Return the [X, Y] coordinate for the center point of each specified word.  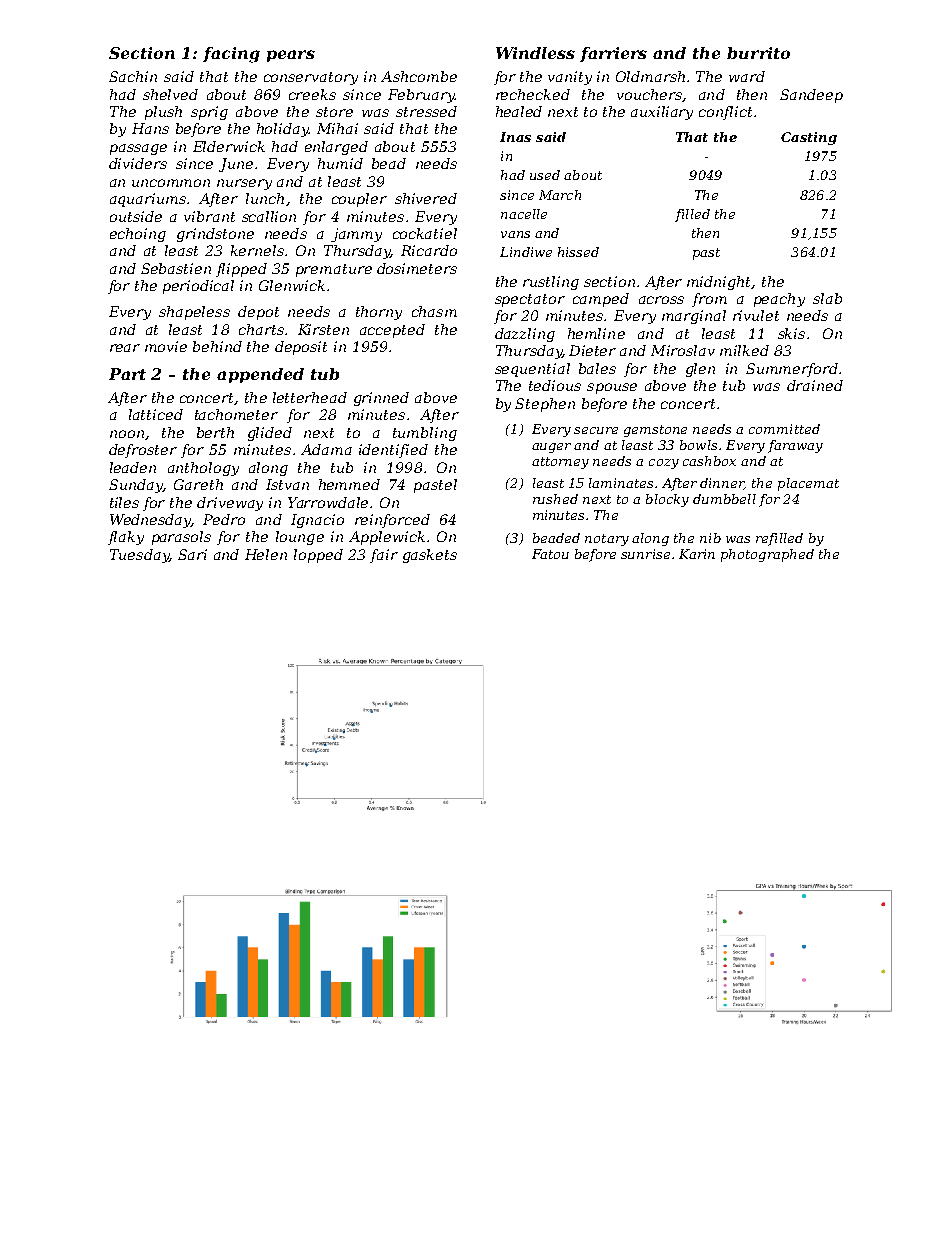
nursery [244, 184]
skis [791, 333]
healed [519, 111]
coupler [359, 200]
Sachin [133, 76]
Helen [266, 554]
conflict [725, 113]
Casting [809, 138]
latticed [156, 414]
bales [597, 368]
